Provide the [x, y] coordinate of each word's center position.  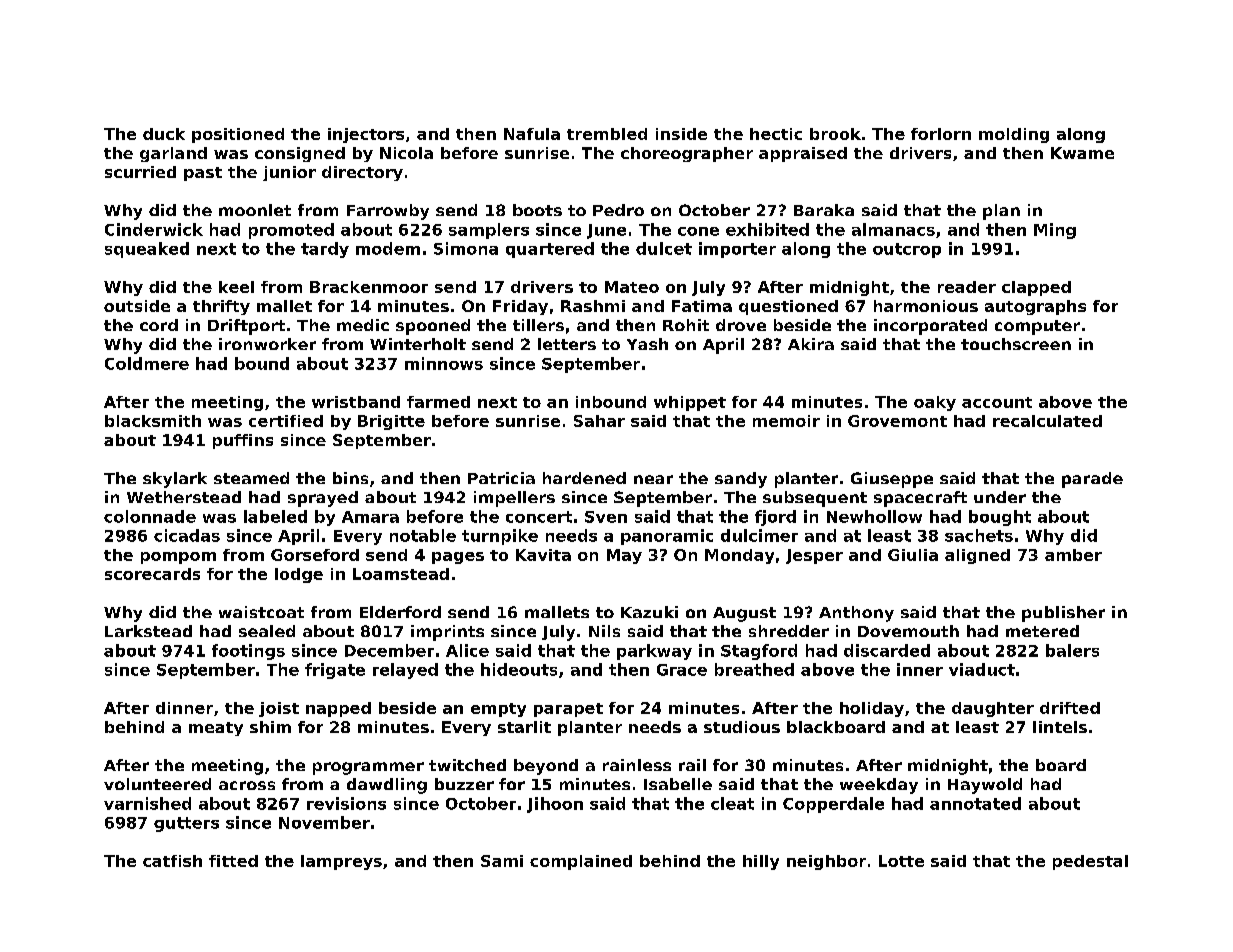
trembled [607, 134]
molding [1014, 135]
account [997, 402]
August [744, 614]
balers [1072, 650]
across [247, 785]
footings [248, 652]
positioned [238, 135]
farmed [438, 402]
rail [692, 765]
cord [159, 325]
